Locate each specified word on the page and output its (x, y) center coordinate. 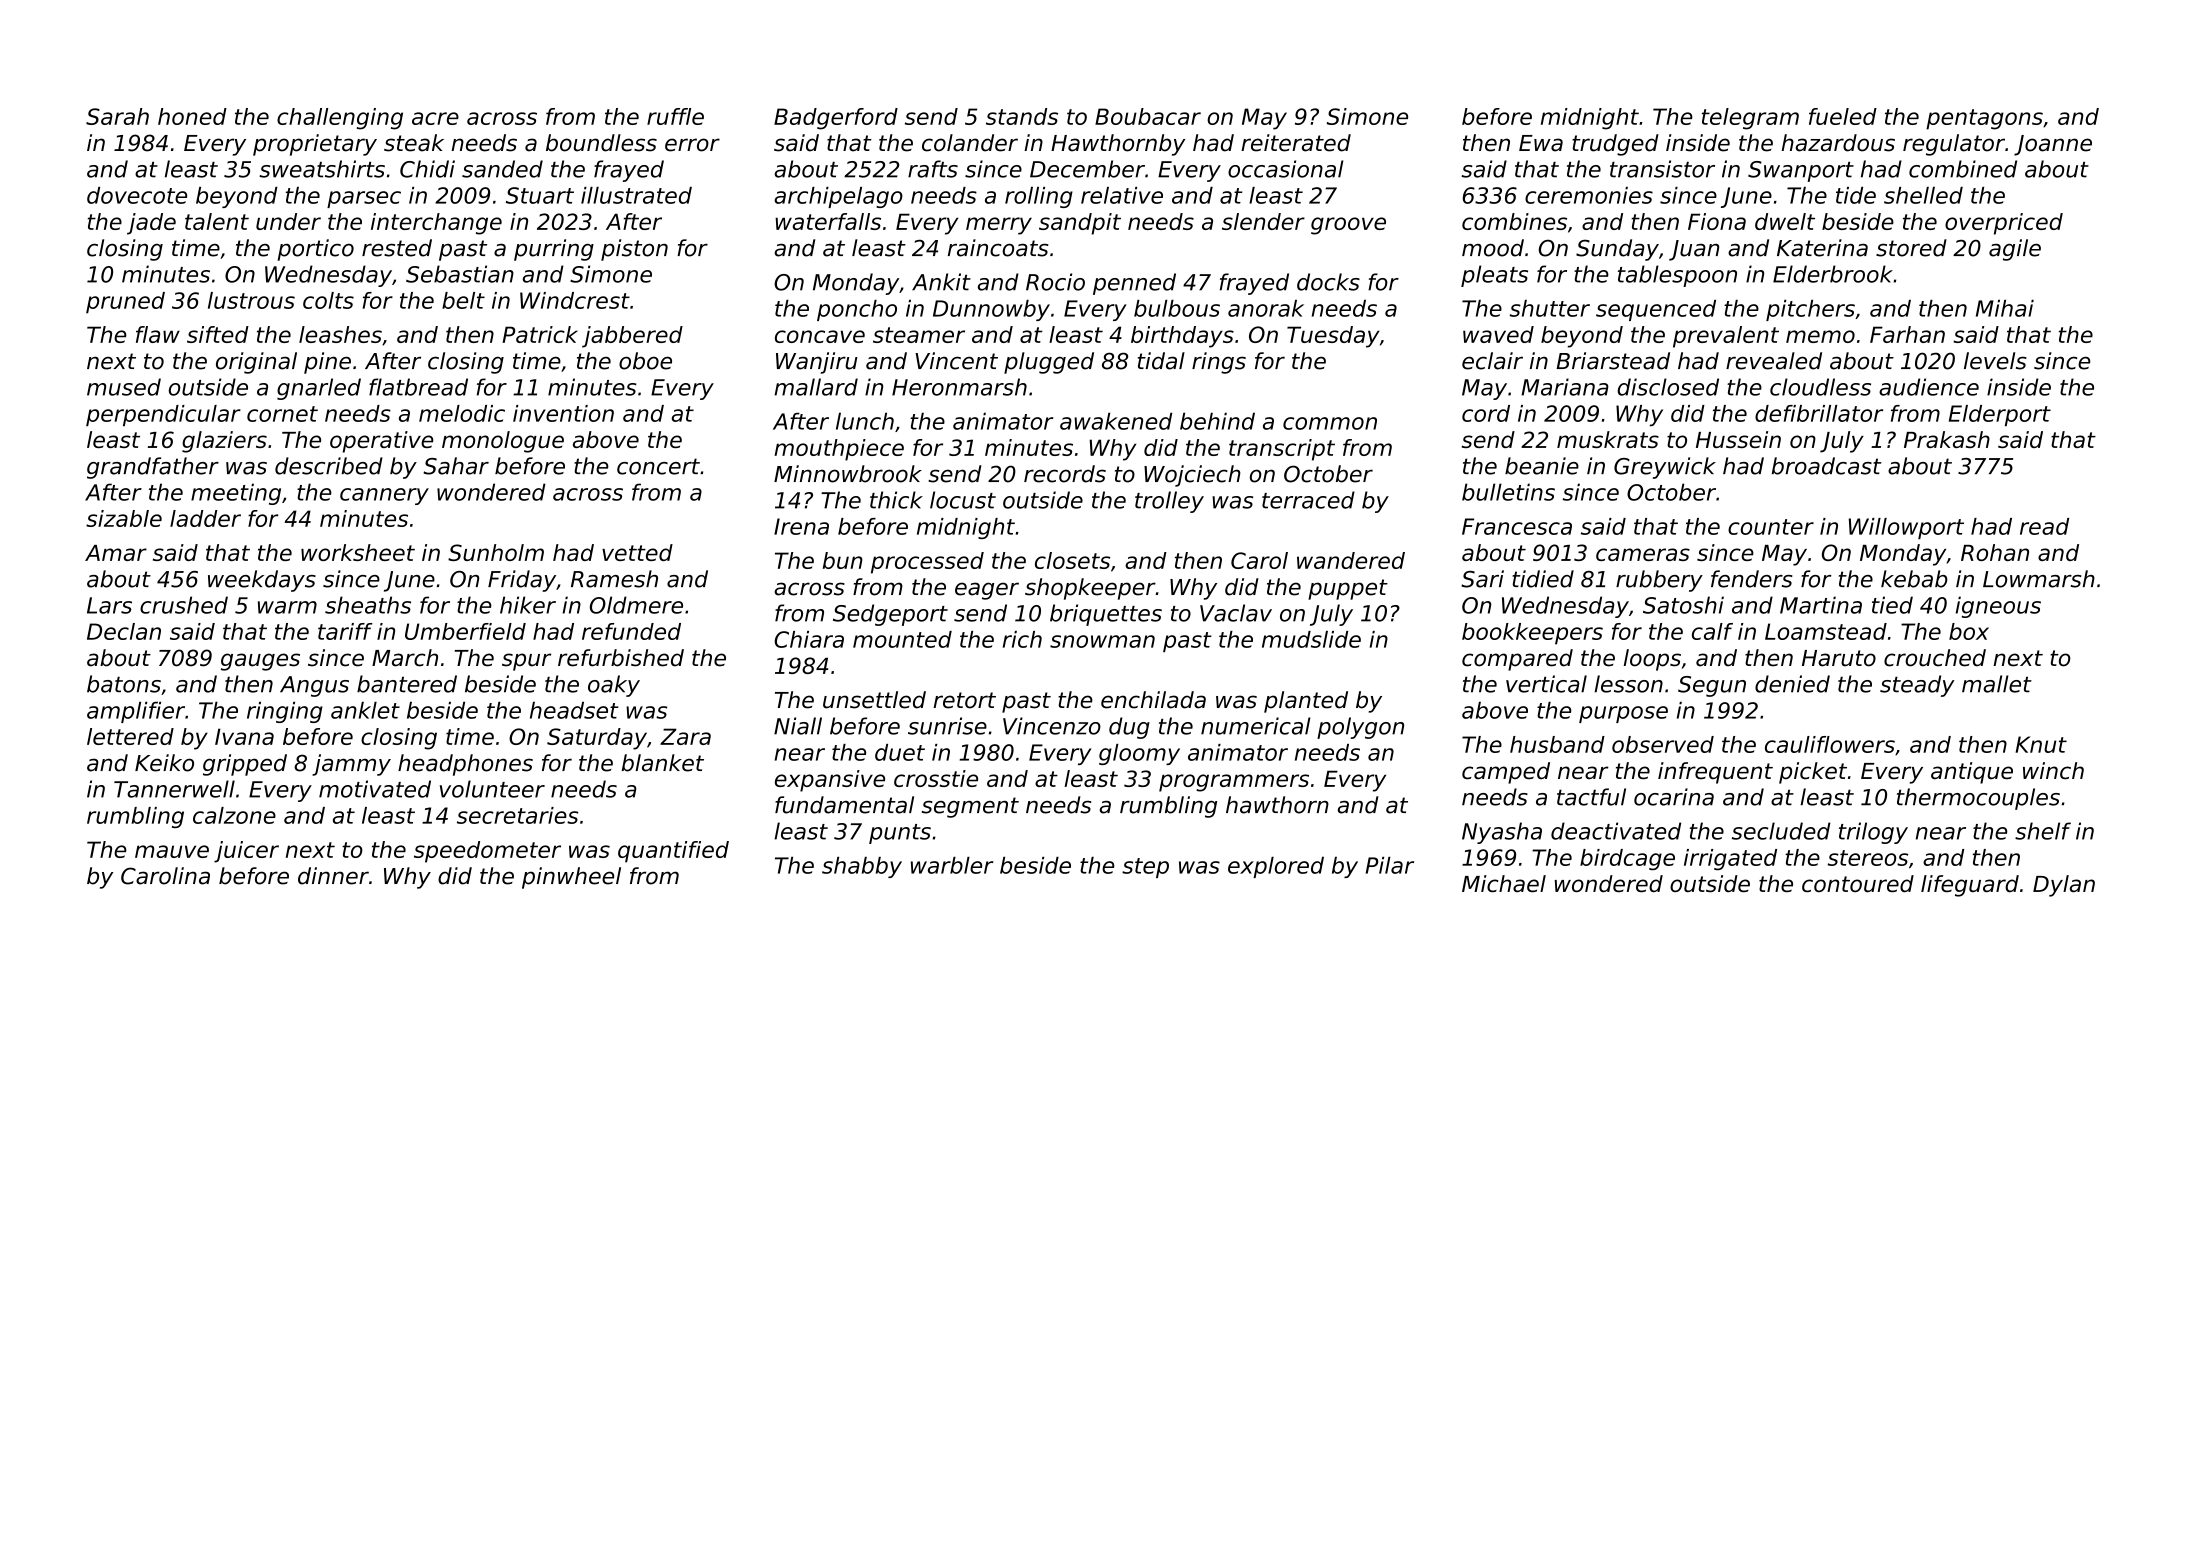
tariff (345, 631)
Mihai (2005, 308)
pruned (125, 303)
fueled (1843, 116)
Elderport (2000, 415)
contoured (1858, 883)
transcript (1282, 450)
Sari (1482, 579)
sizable (124, 518)
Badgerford (836, 119)
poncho (857, 310)
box (1969, 631)
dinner (333, 876)
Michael (1504, 884)
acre (435, 118)
